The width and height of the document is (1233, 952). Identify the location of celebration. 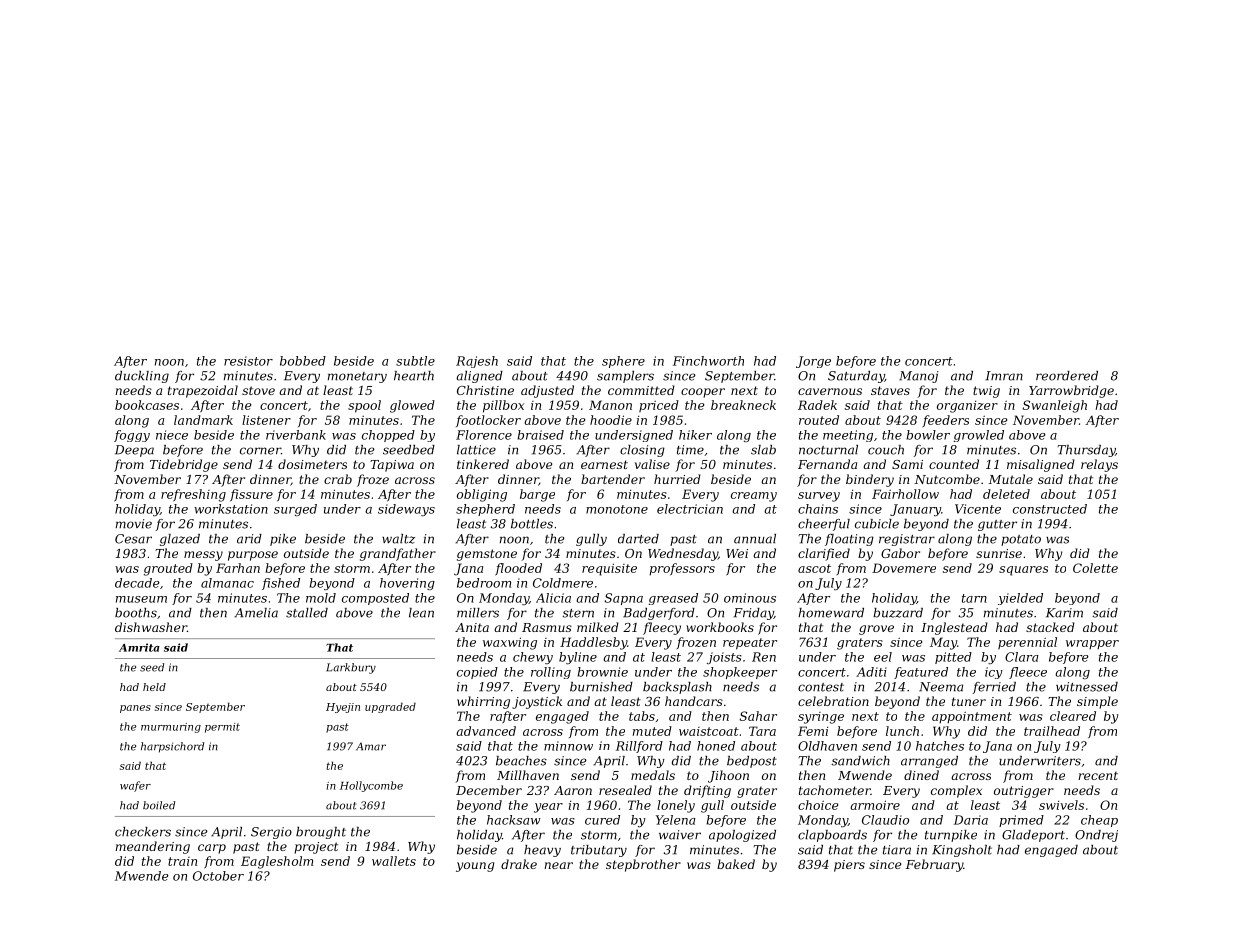
(833, 701).
